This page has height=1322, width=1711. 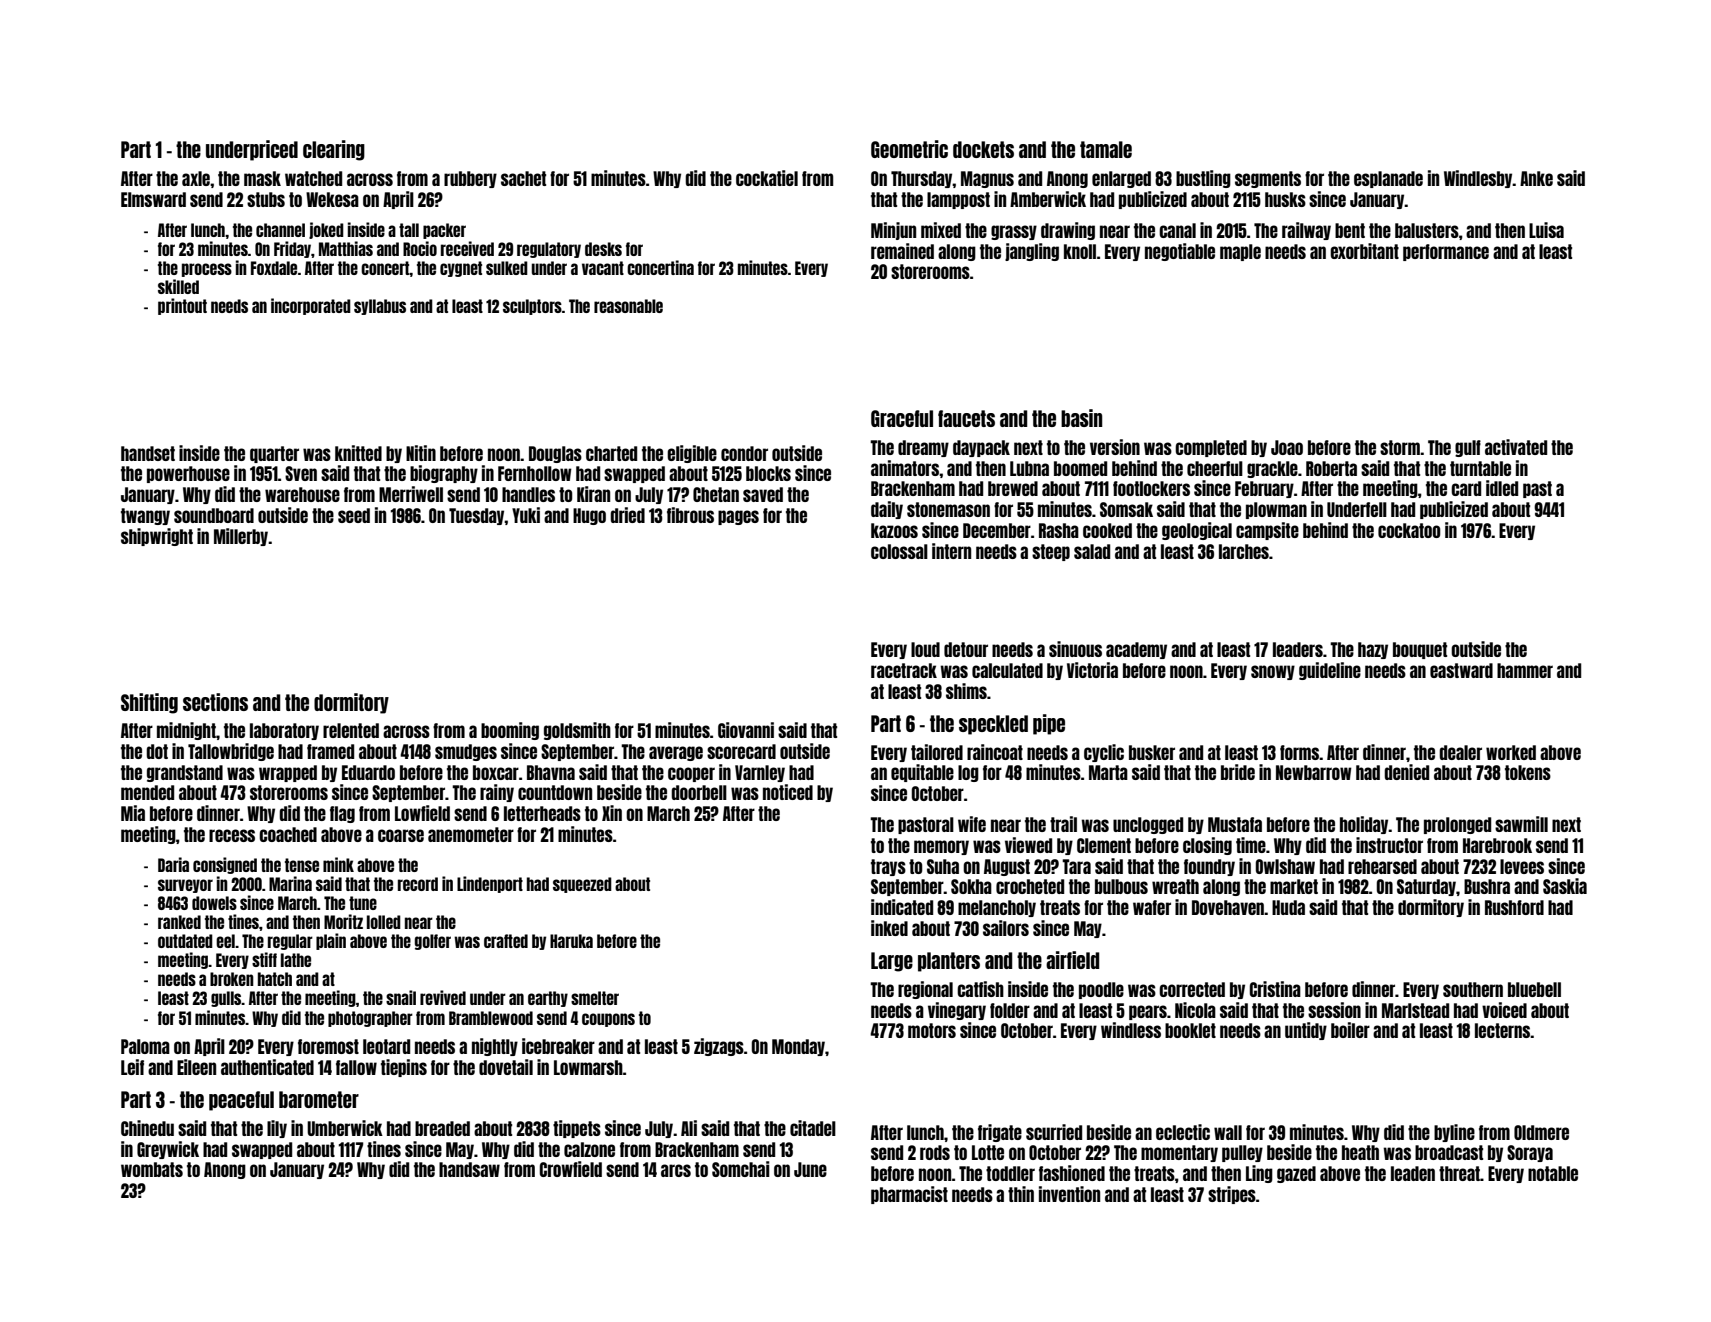 I want to click on record, so click(x=418, y=884).
